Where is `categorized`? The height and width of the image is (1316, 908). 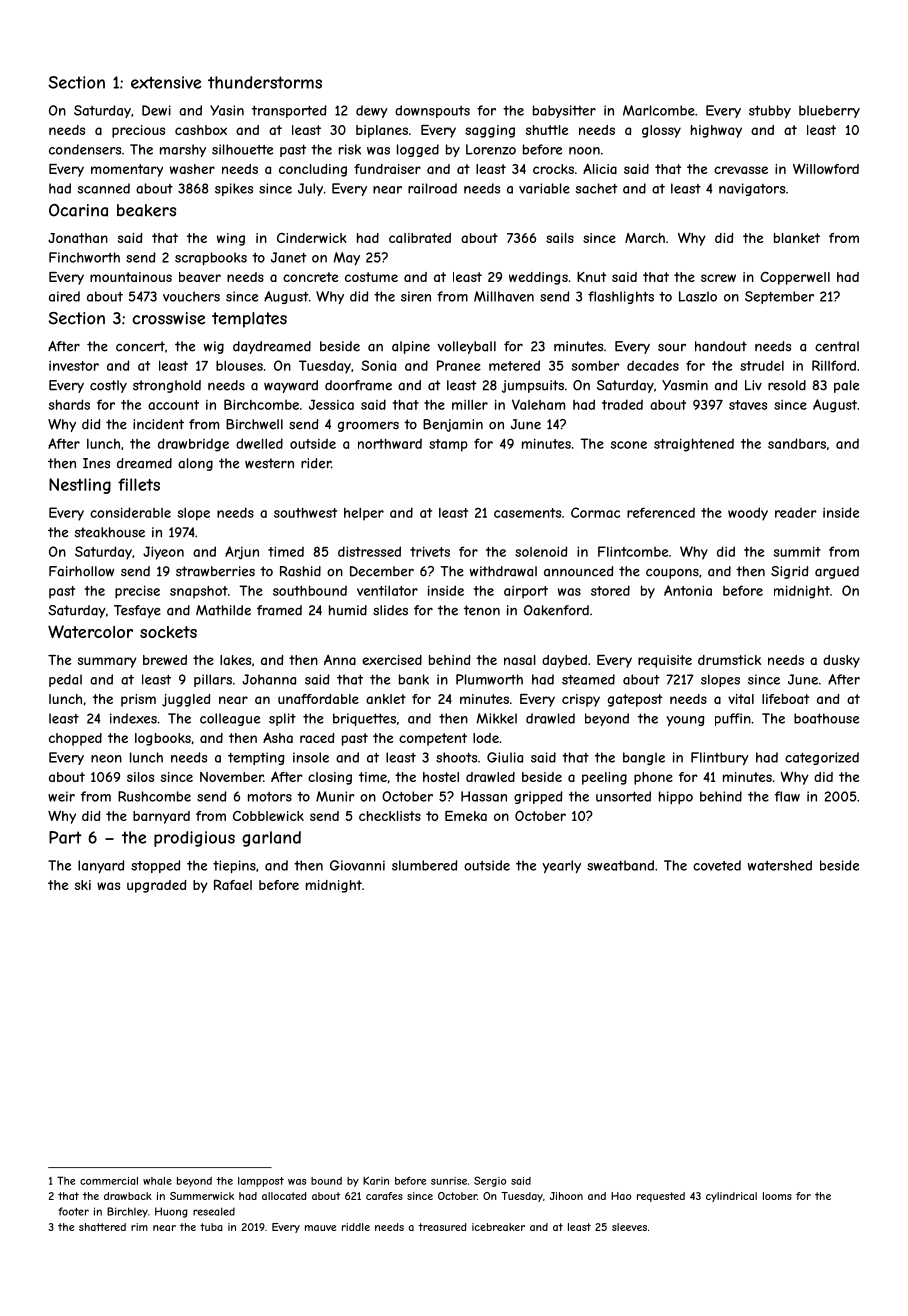
categorized is located at coordinates (822, 758).
